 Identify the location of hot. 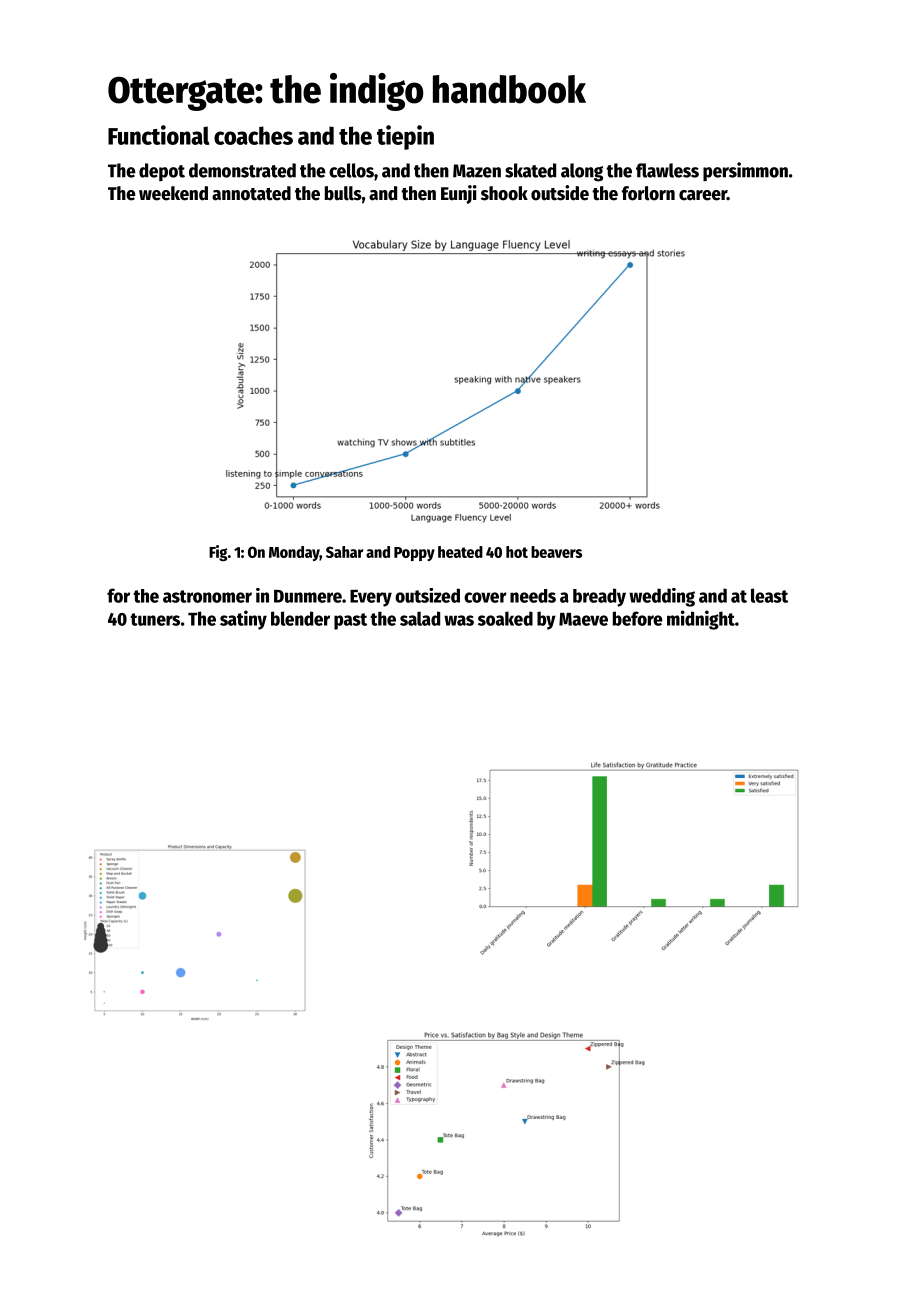
(517, 552).
